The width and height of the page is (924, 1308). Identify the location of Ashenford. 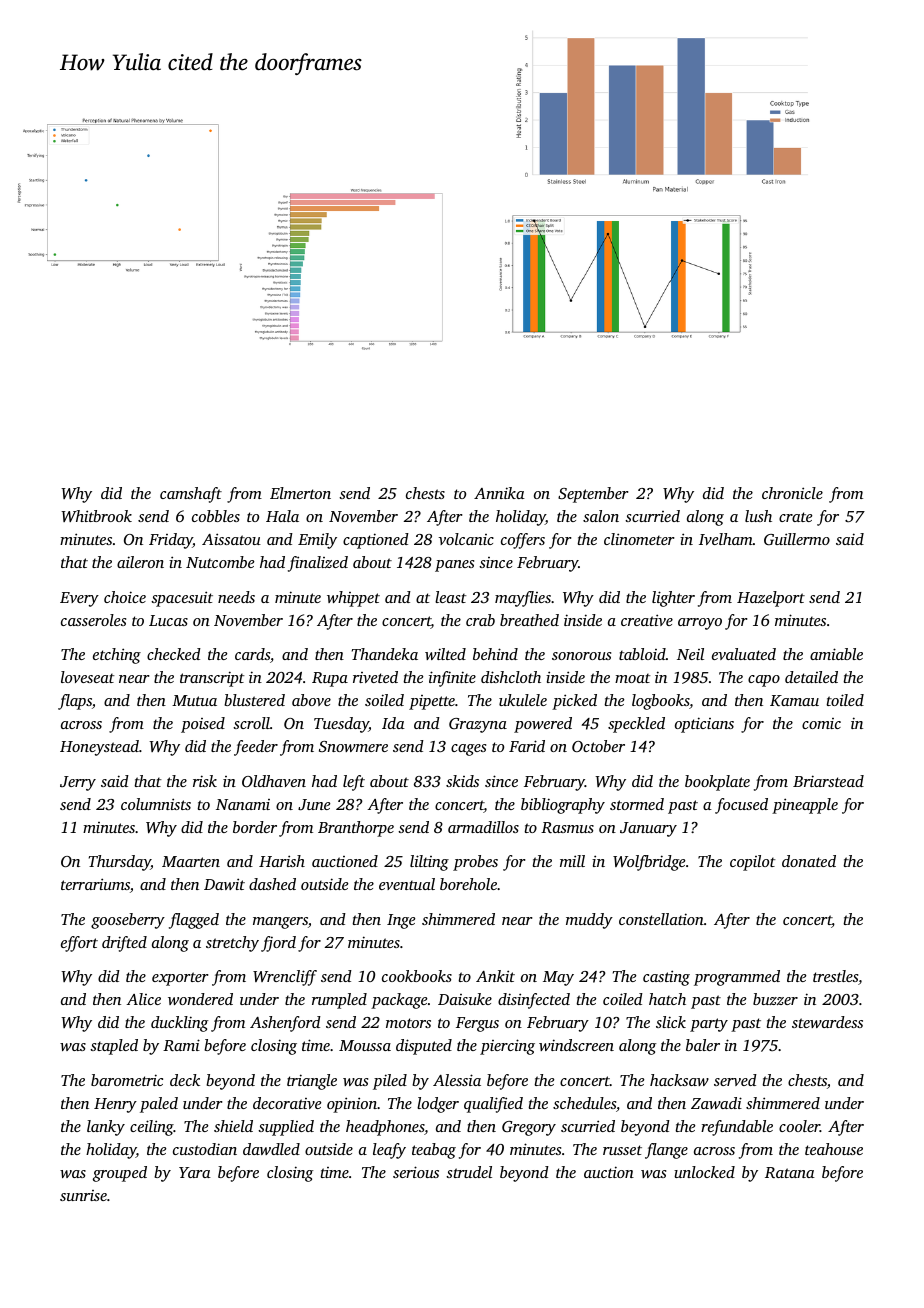
(285, 1024).
